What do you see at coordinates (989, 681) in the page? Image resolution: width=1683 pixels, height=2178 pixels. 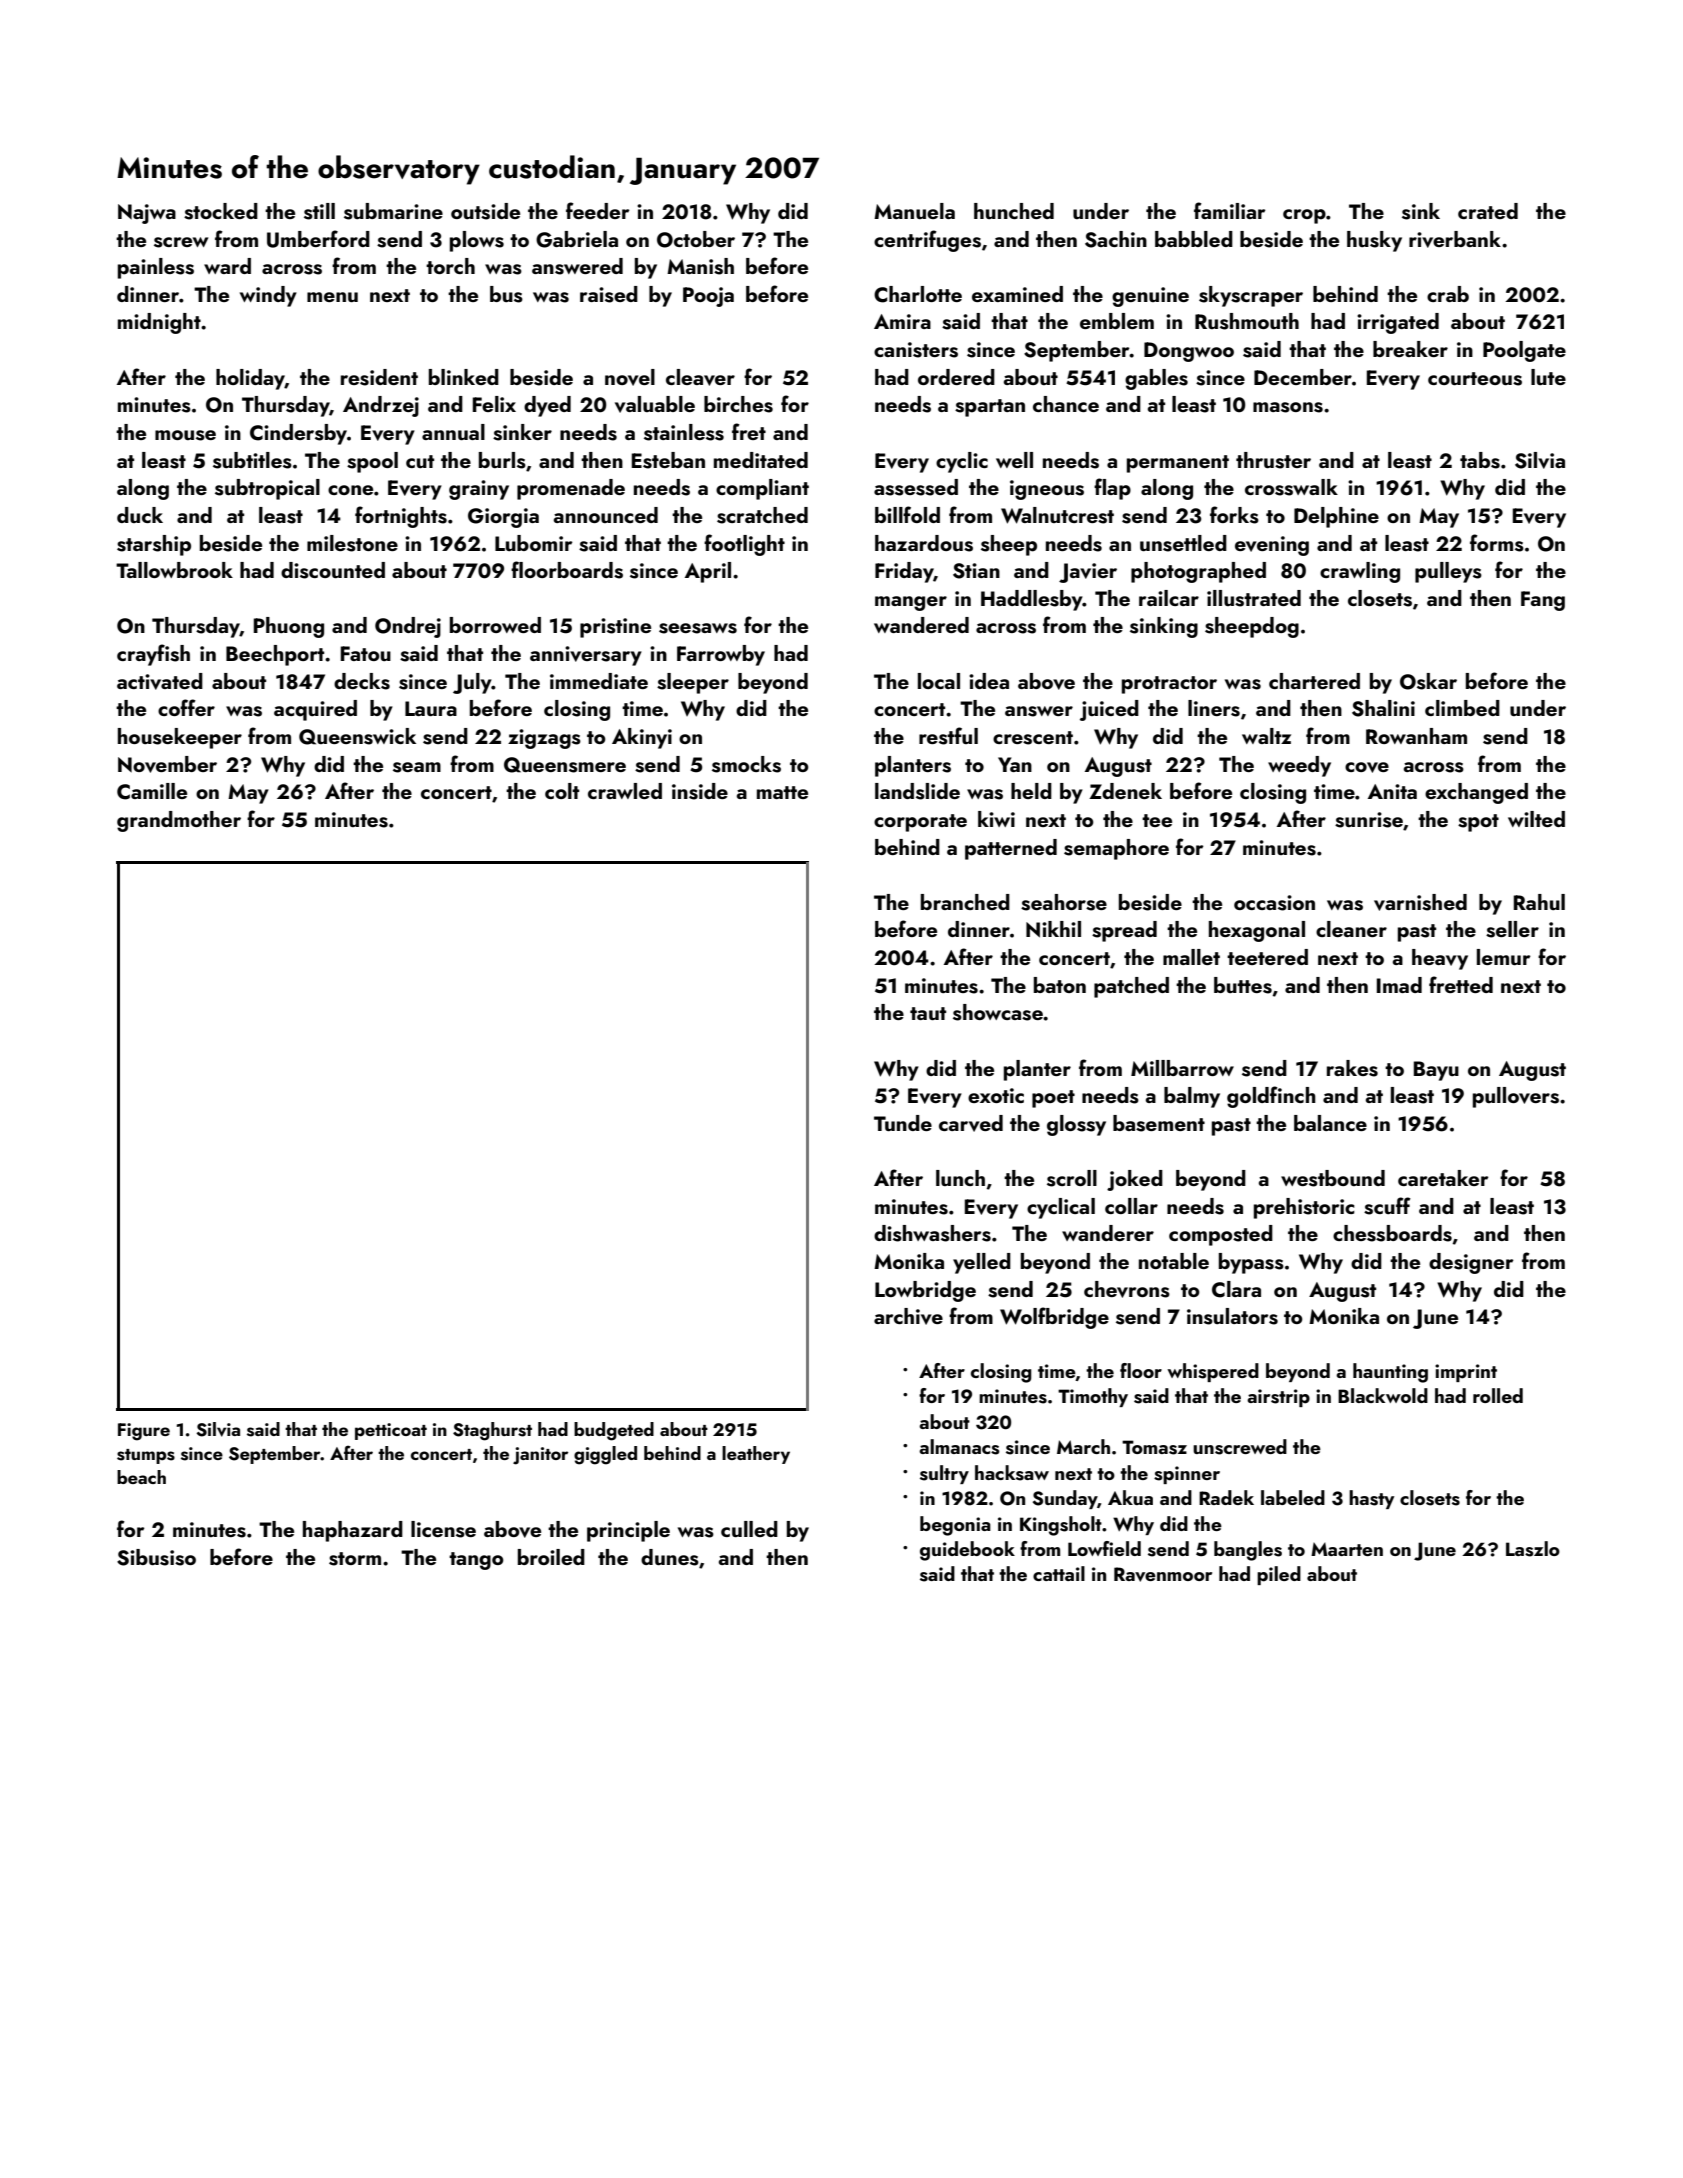 I see `idea` at bounding box center [989, 681].
